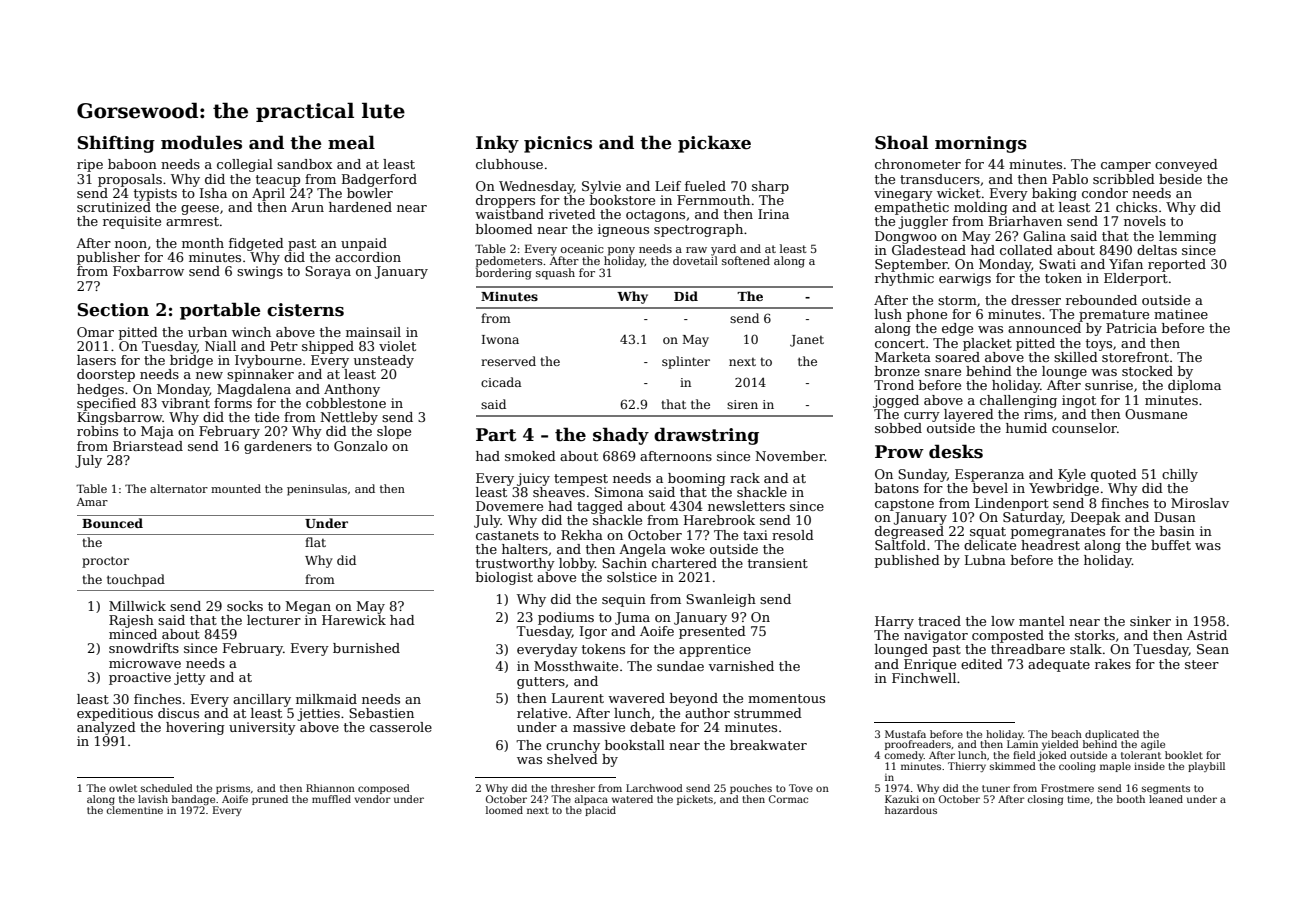 The width and height of the page is (1308, 924). I want to click on collegial, so click(245, 165).
